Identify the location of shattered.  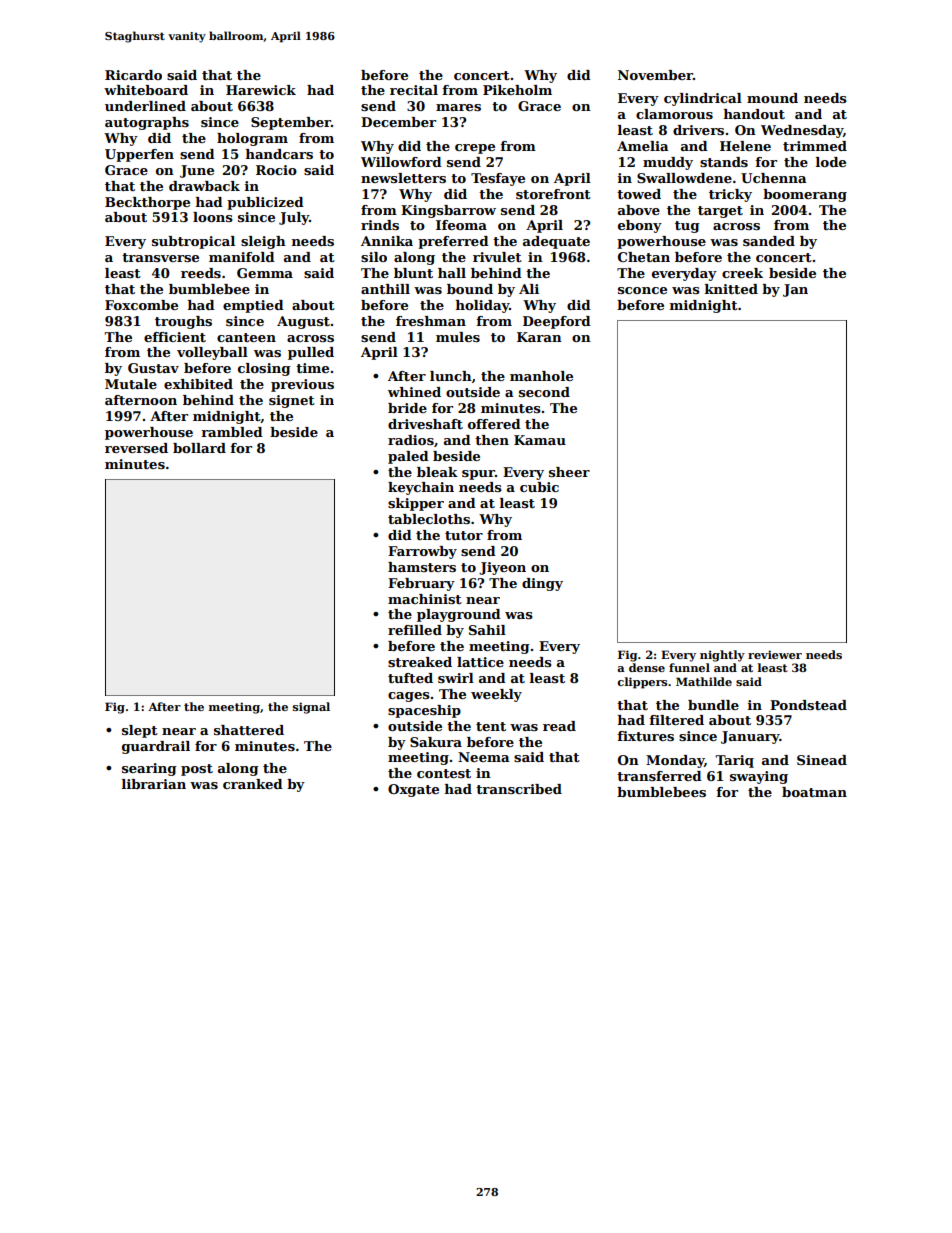
(249, 730).
